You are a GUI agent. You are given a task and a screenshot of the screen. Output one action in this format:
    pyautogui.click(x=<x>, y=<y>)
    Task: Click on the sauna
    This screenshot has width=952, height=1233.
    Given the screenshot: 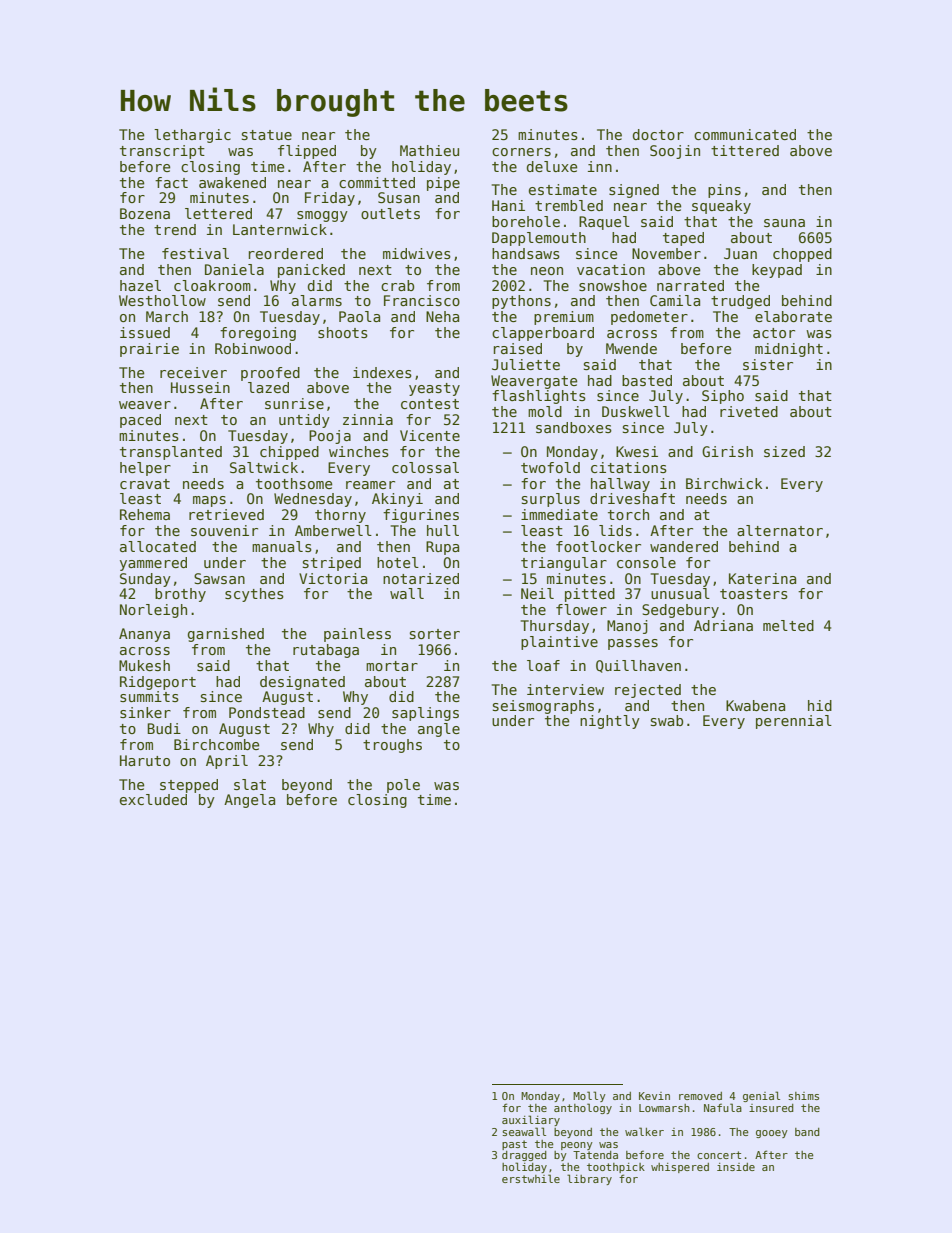 What is the action you would take?
    pyautogui.click(x=784, y=223)
